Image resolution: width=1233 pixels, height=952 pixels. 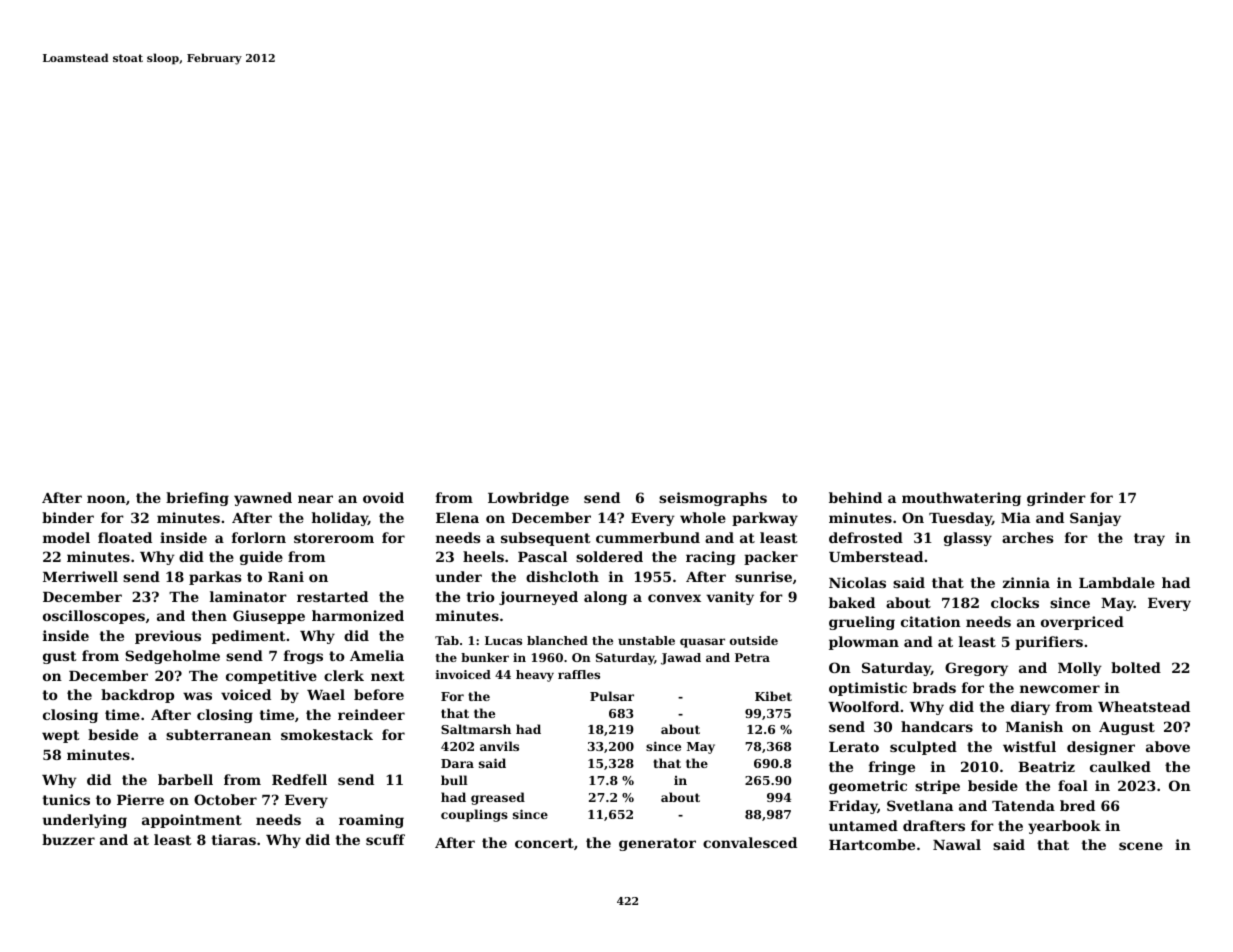 I want to click on noon, so click(x=106, y=499).
